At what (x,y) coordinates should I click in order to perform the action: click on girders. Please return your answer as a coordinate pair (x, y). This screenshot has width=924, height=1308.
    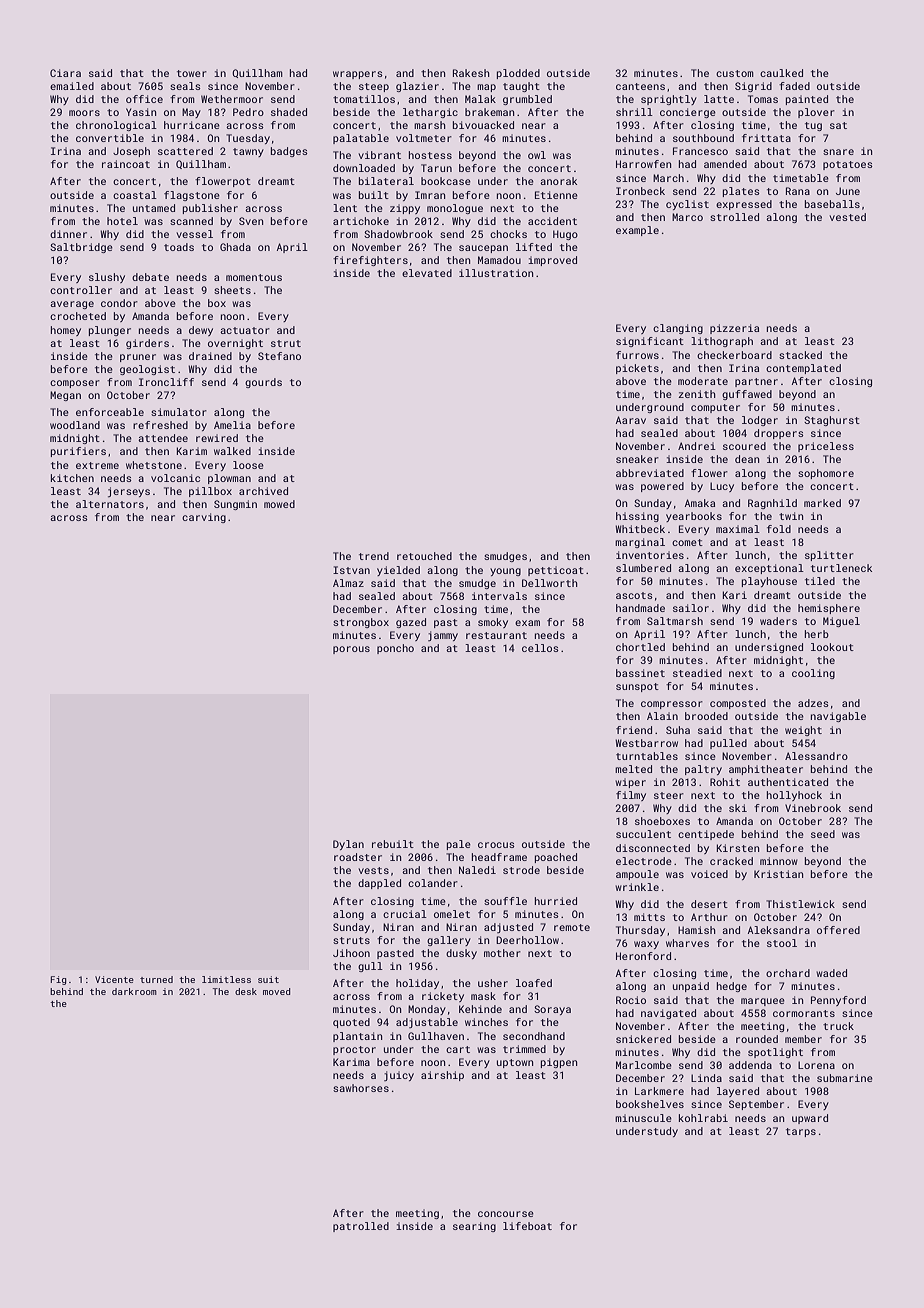
    Looking at the image, I should click on (147, 344).
